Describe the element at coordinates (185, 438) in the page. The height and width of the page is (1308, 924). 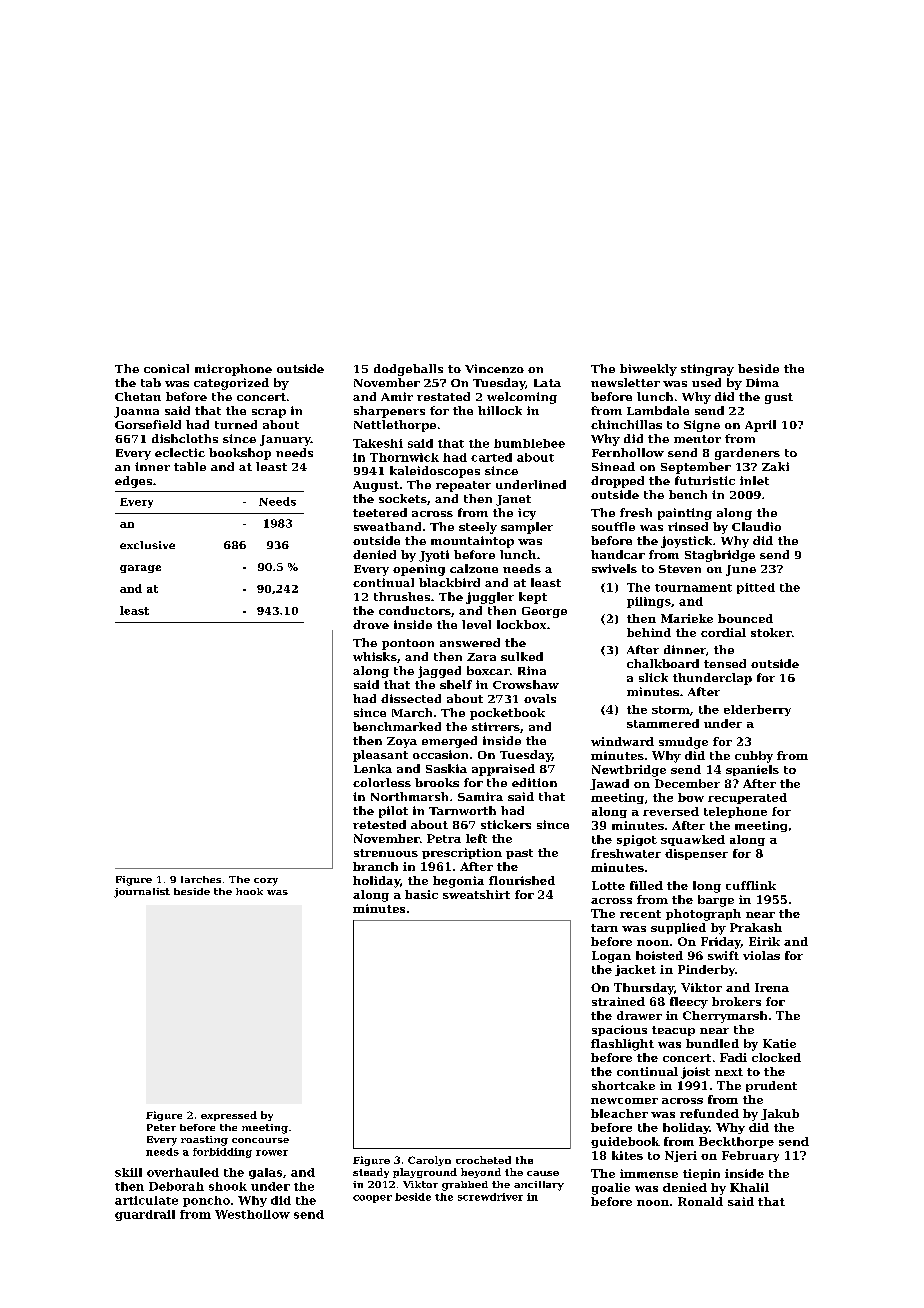
I see `dishcloths` at that location.
